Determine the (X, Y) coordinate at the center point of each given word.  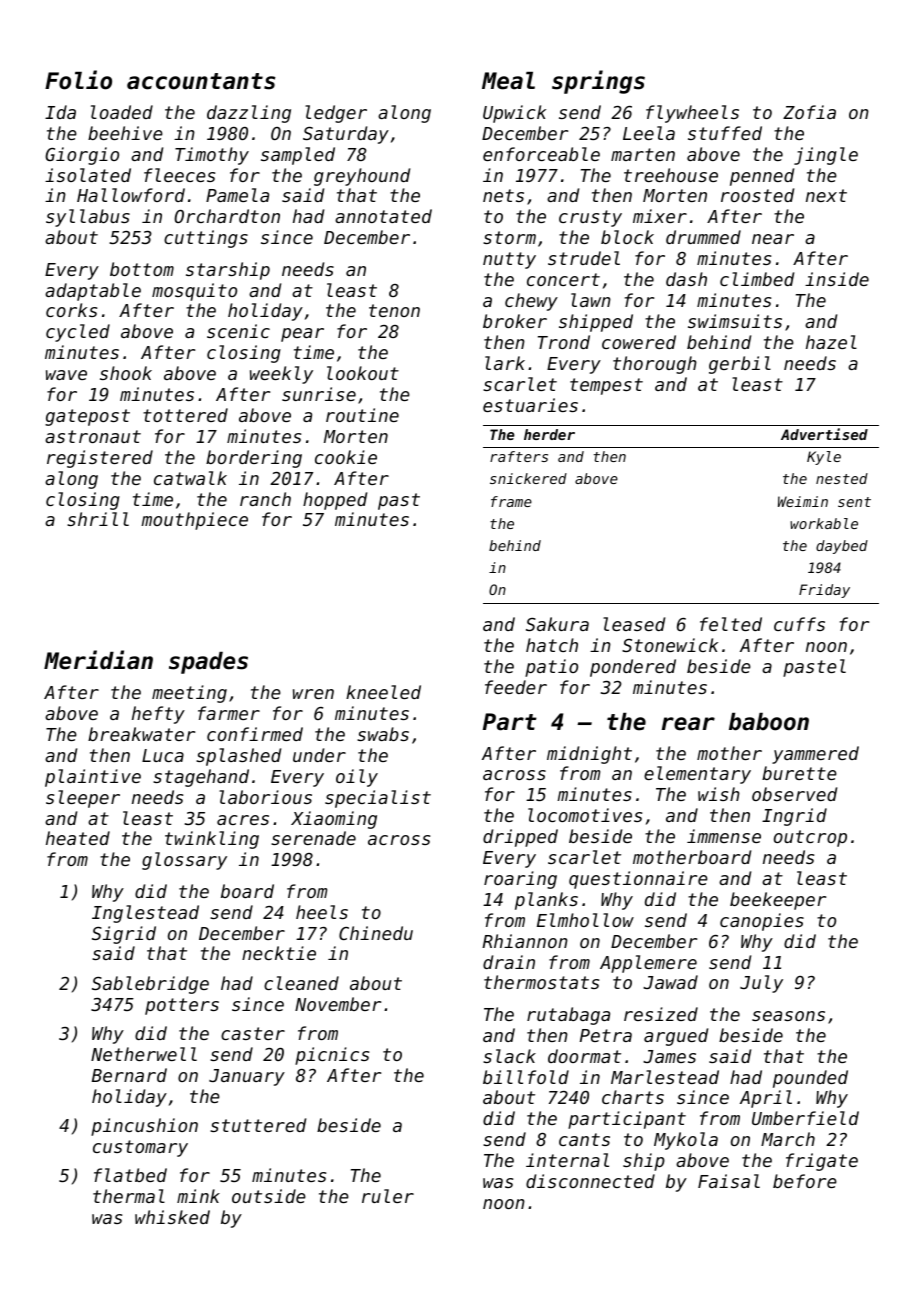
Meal (508, 81)
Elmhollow (585, 920)
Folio (78, 80)
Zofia (809, 112)
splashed (238, 757)
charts (633, 1097)
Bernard (129, 1075)
